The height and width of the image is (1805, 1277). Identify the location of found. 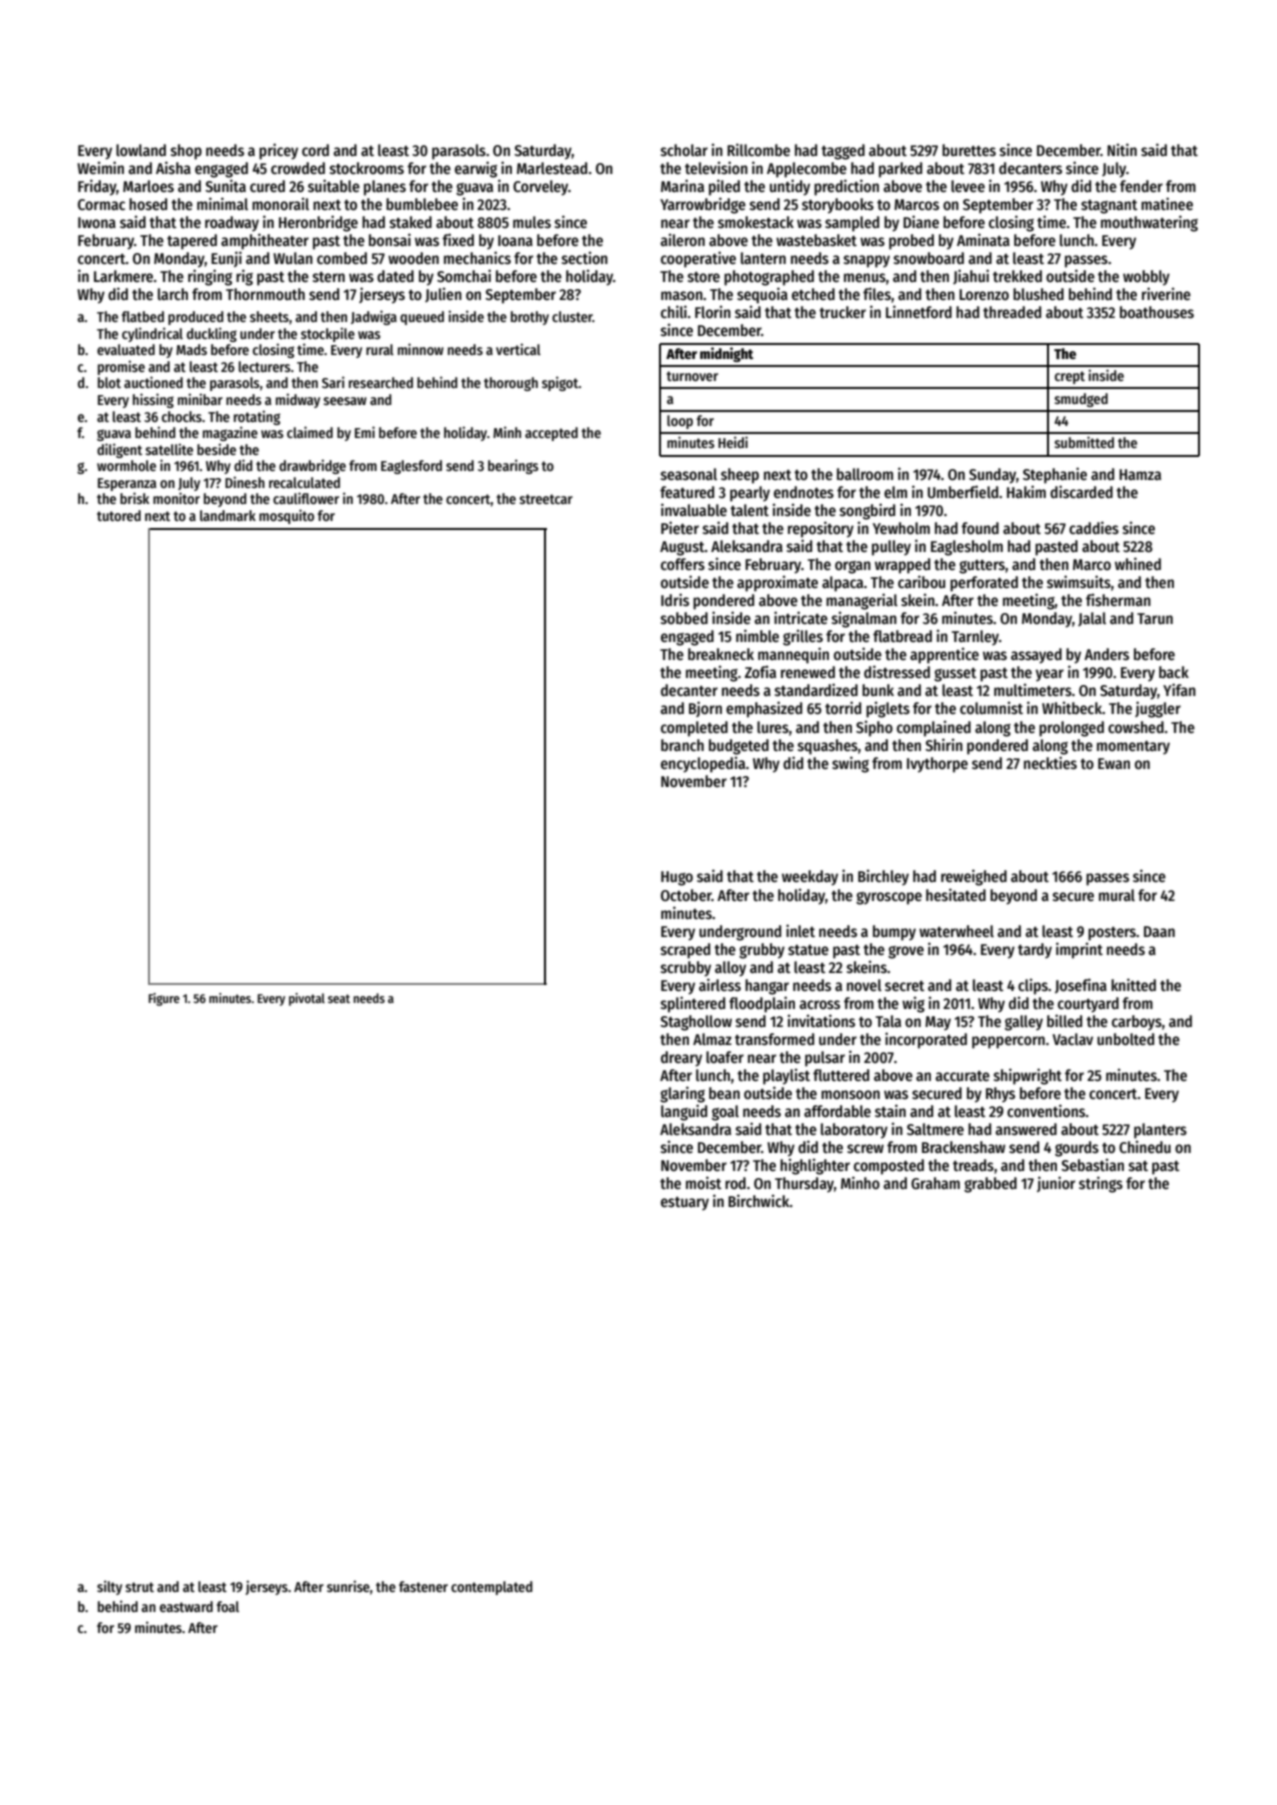
(980, 528).
